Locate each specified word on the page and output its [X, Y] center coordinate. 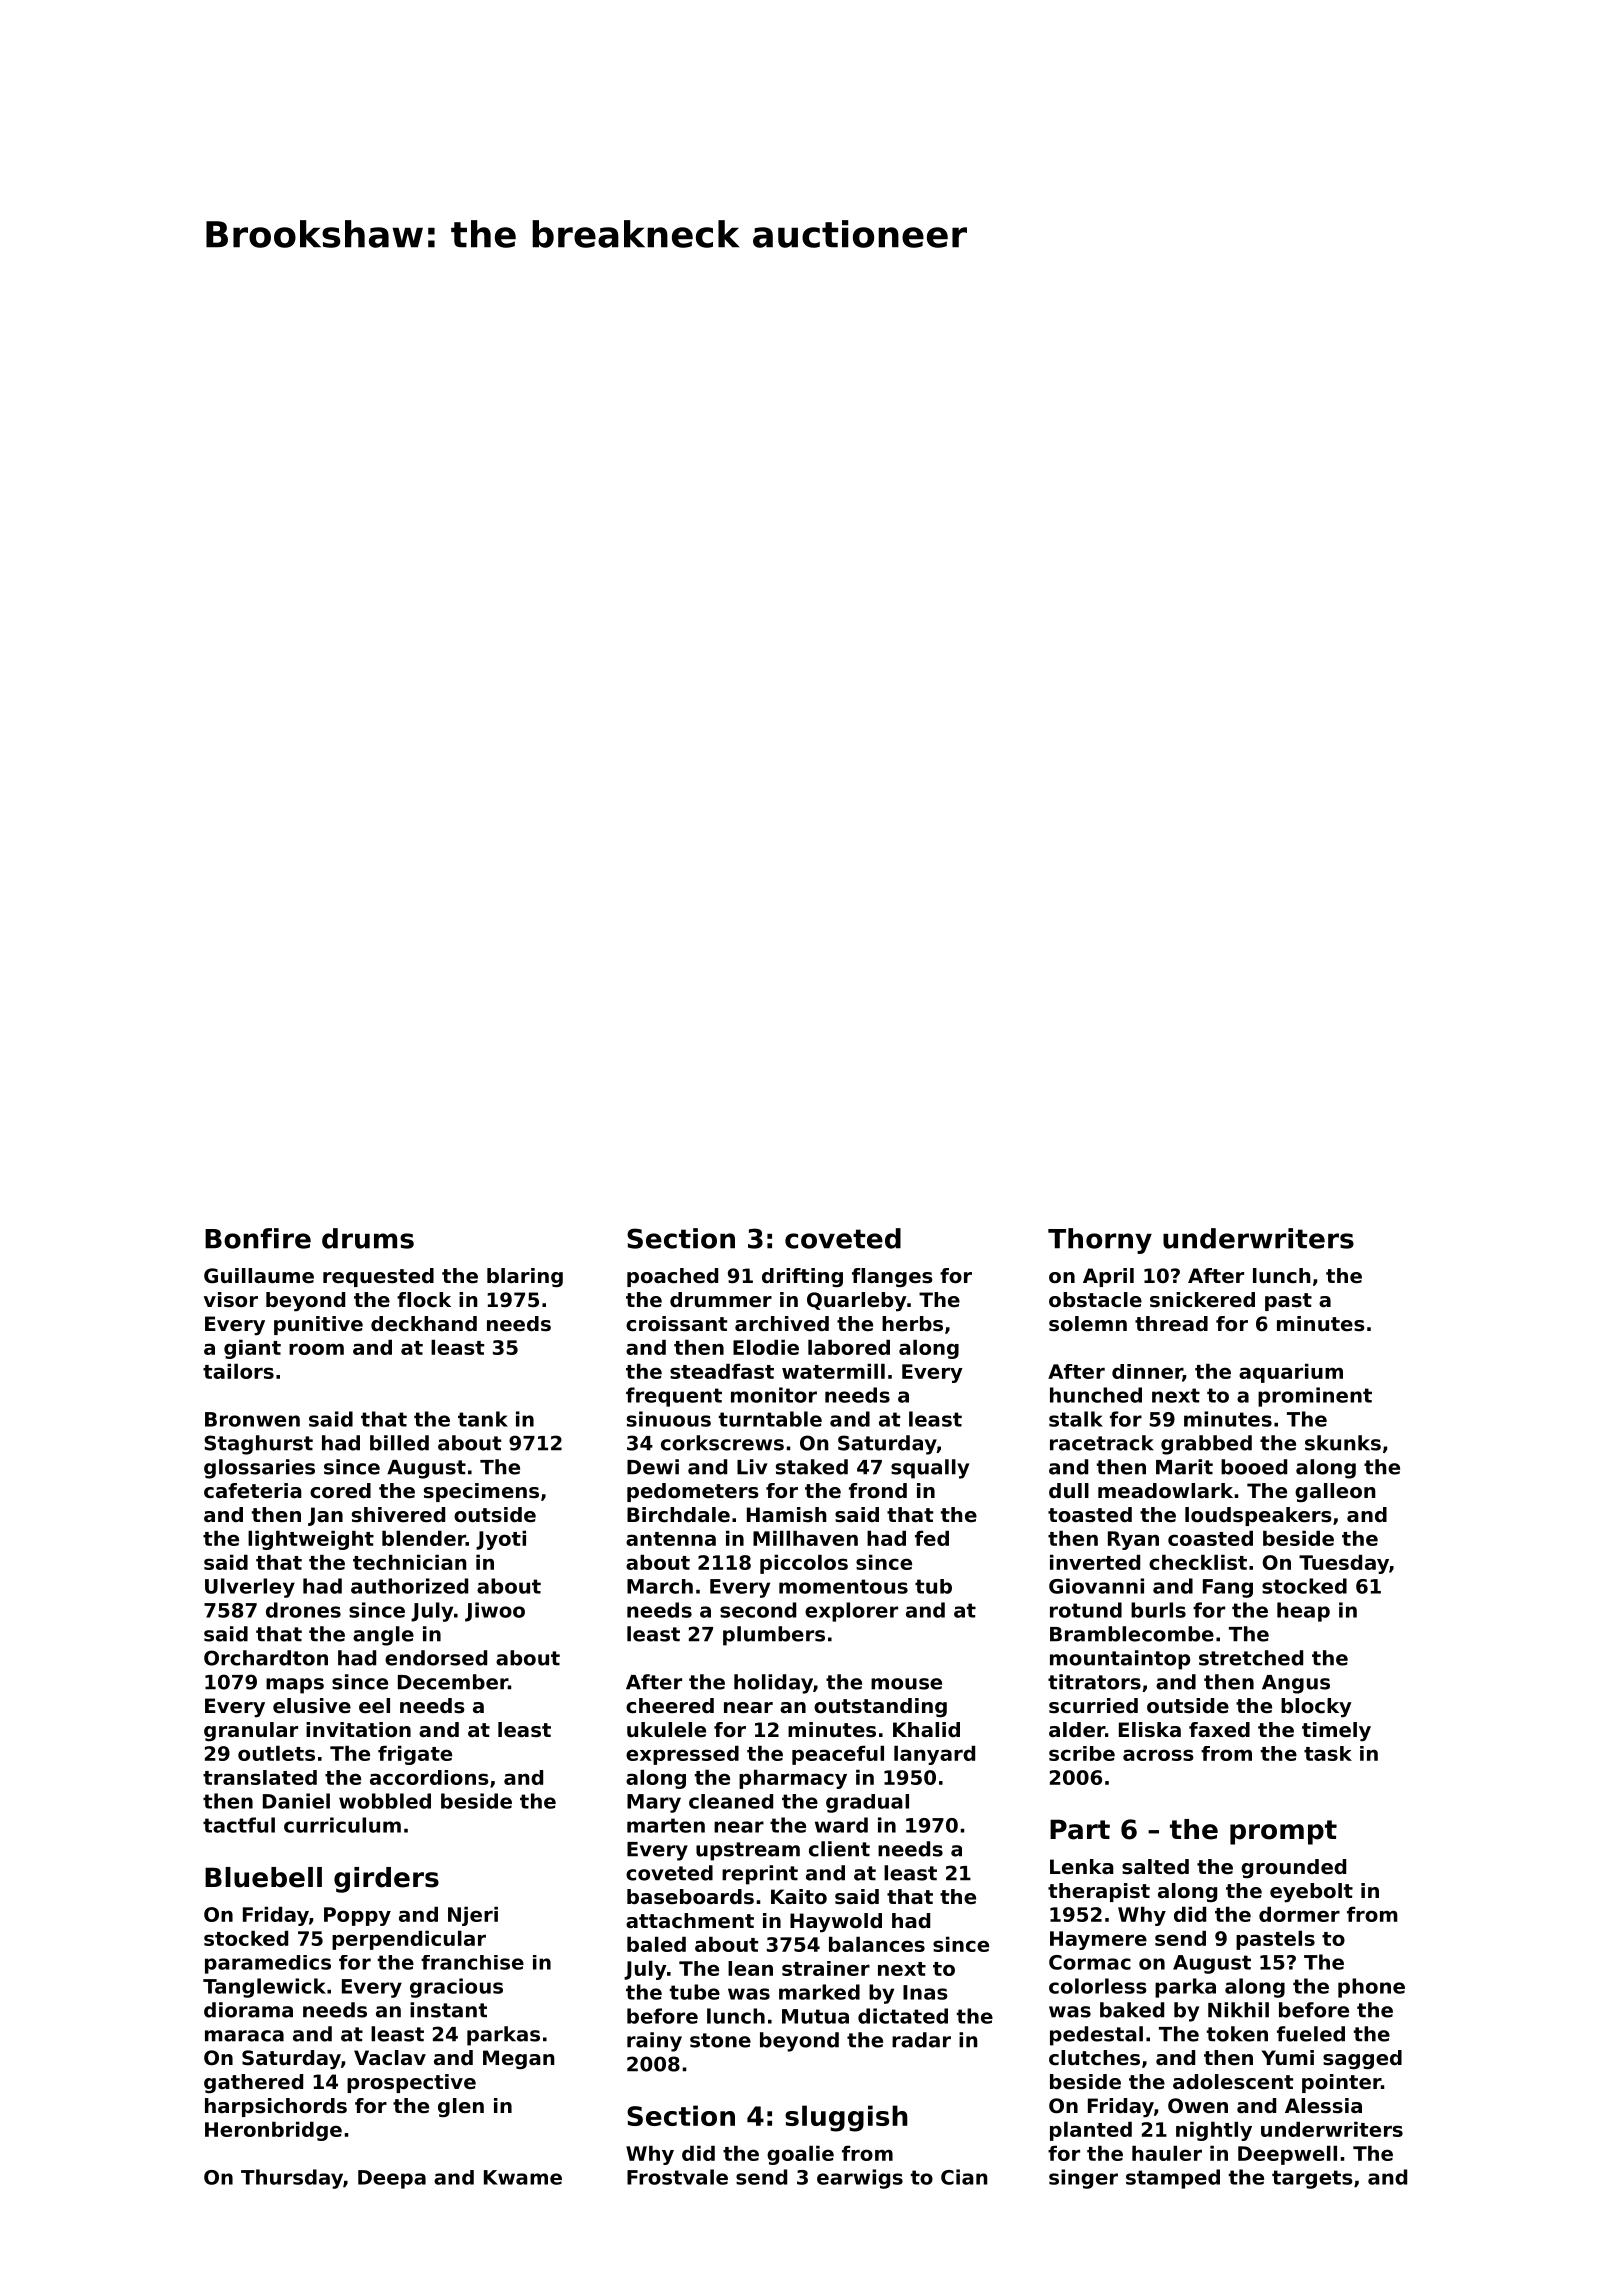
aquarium [1291, 1373]
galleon [1335, 1492]
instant [448, 2010]
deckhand [424, 1324]
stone [720, 2040]
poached [672, 1277]
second [758, 1610]
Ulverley [250, 1588]
